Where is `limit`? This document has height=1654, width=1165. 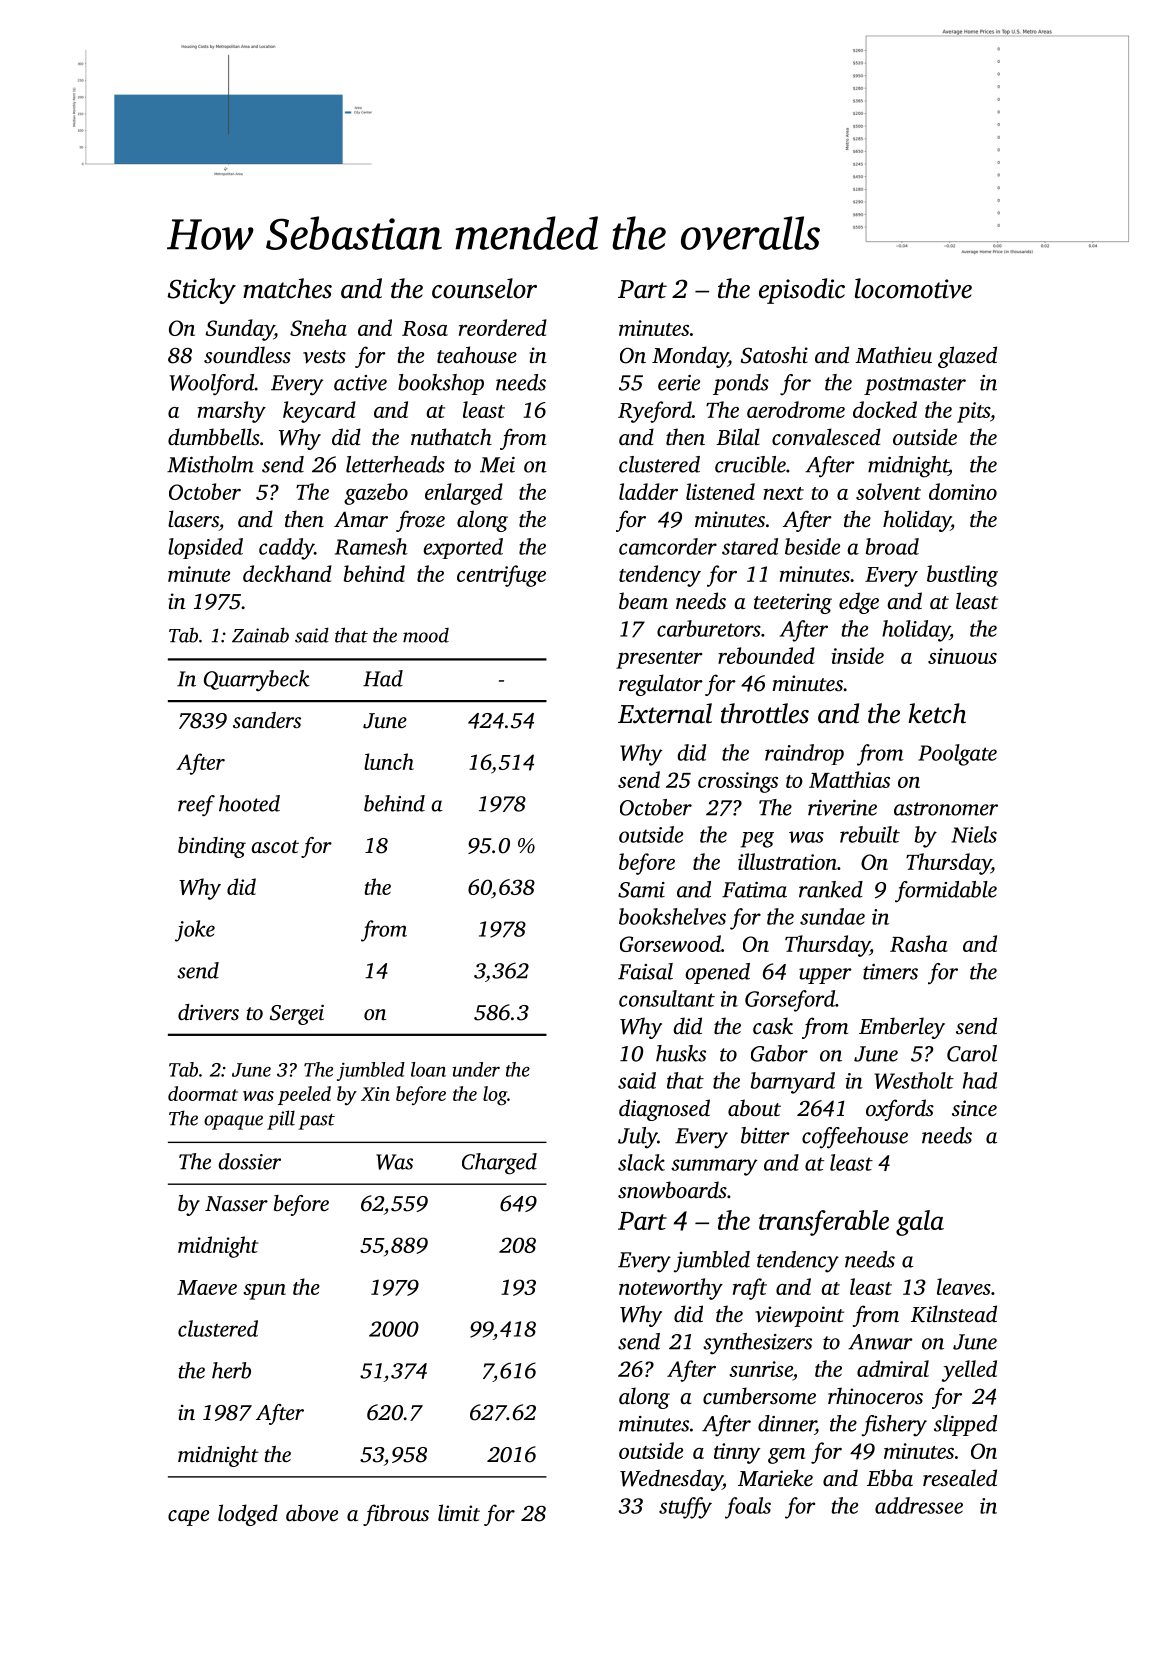 limit is located at coordinates (459, 1512).
